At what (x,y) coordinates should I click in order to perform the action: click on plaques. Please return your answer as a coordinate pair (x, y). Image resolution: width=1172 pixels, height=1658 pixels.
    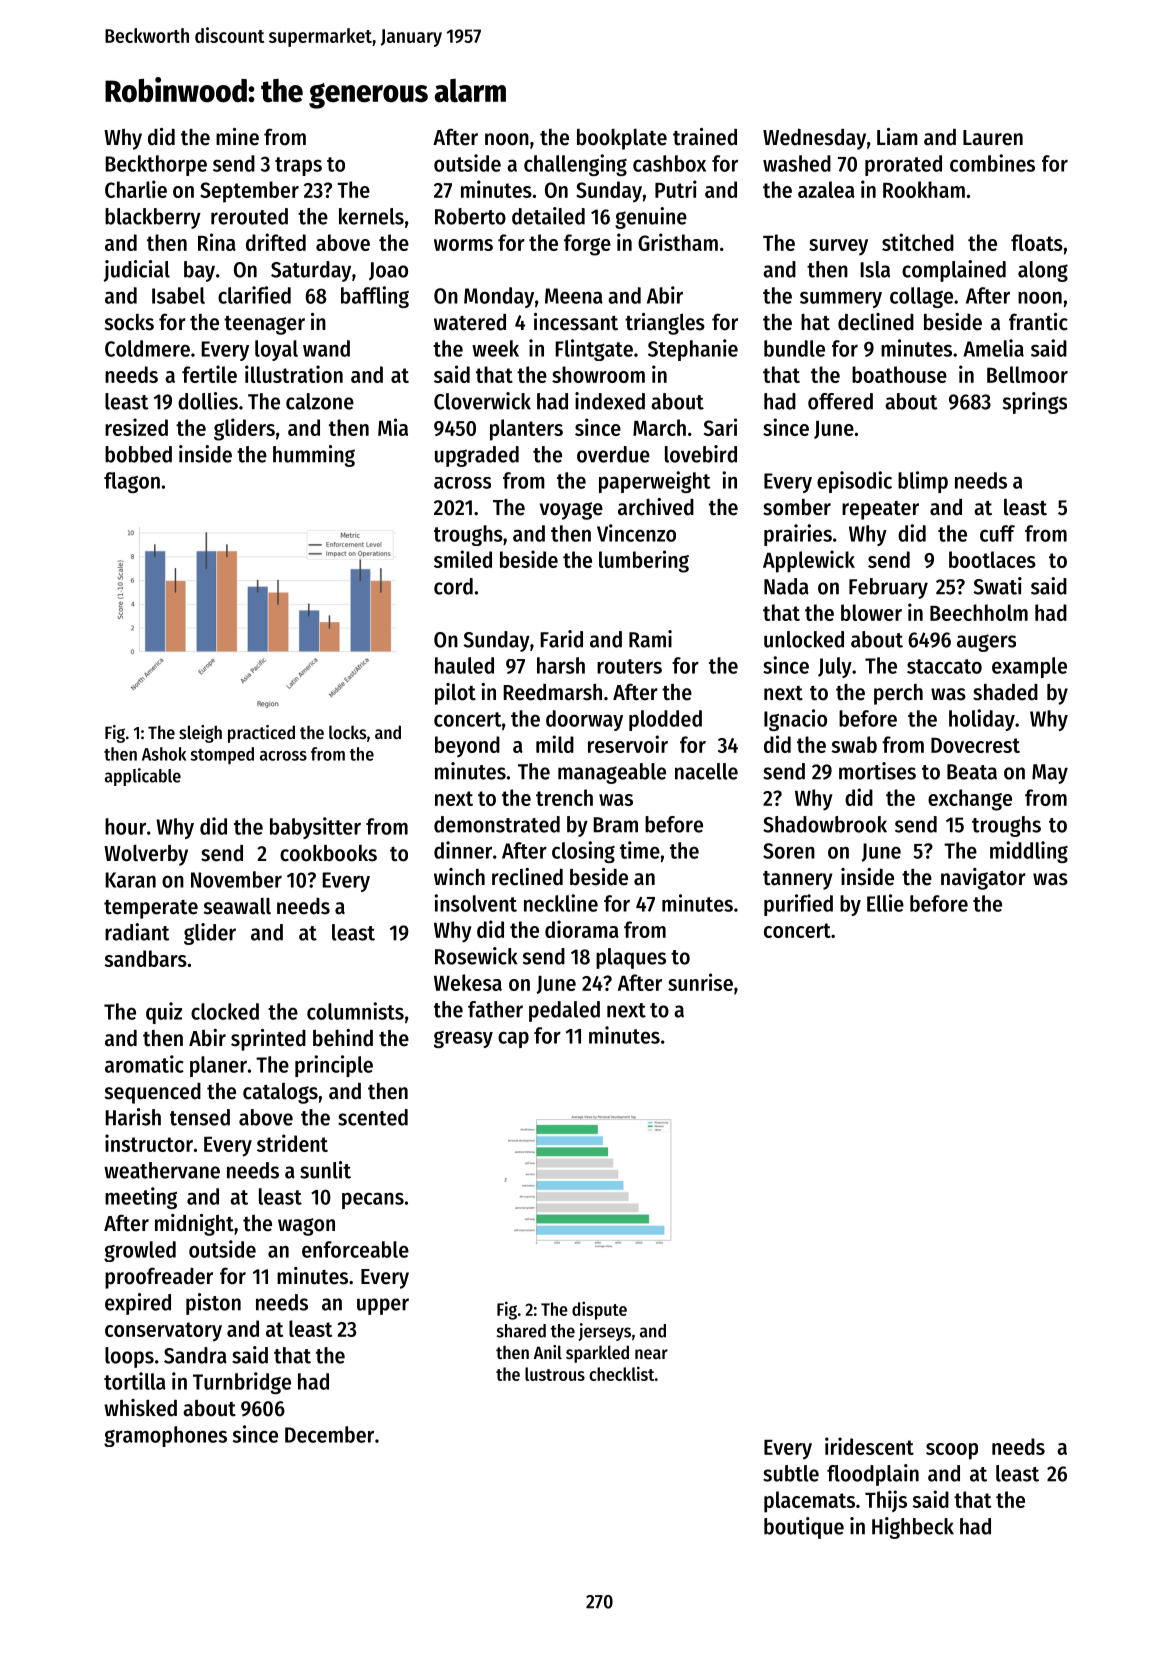
    Looking at the image, I should click on (631, 958).
